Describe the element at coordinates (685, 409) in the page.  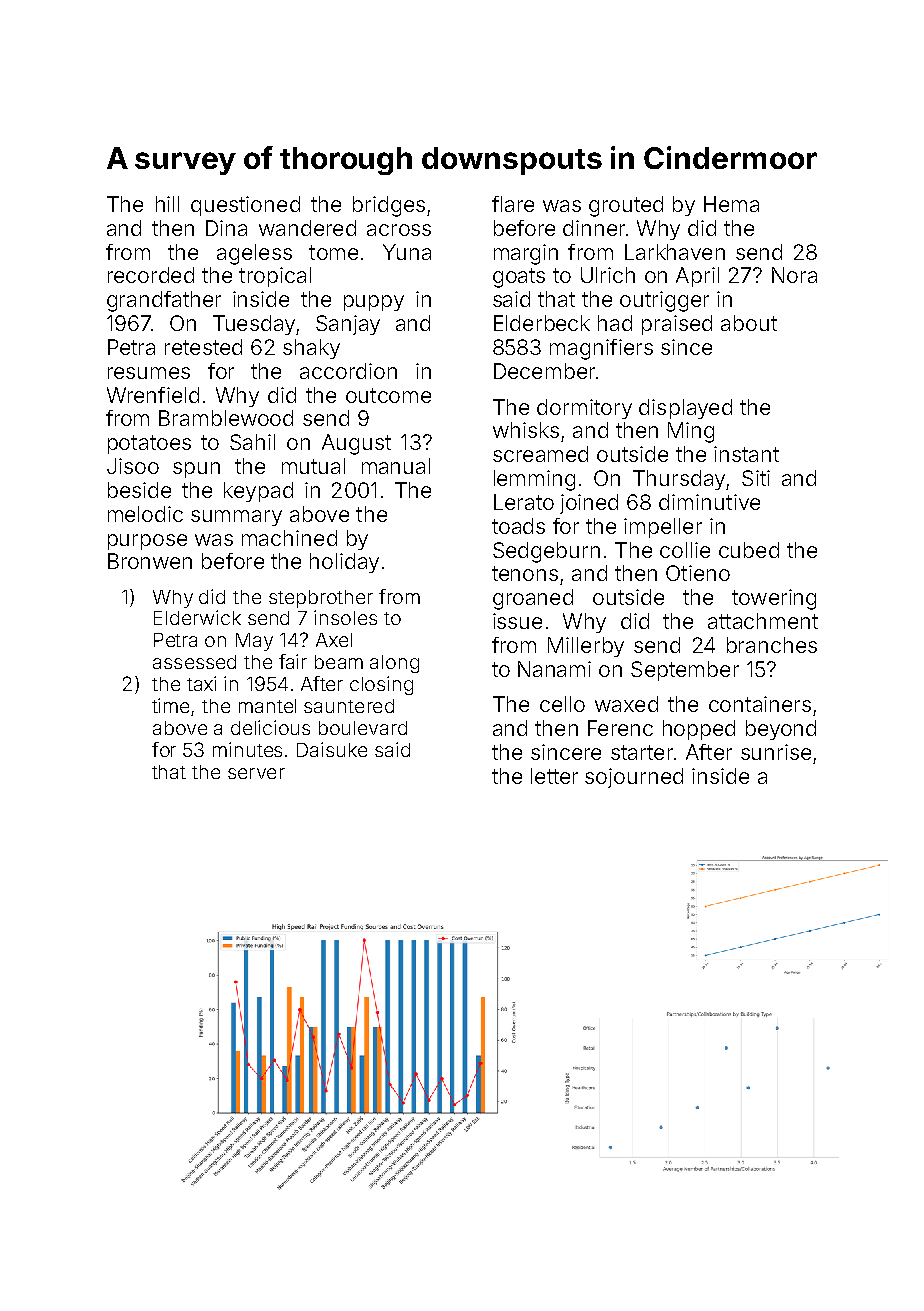
I see `displayed` at that location.
